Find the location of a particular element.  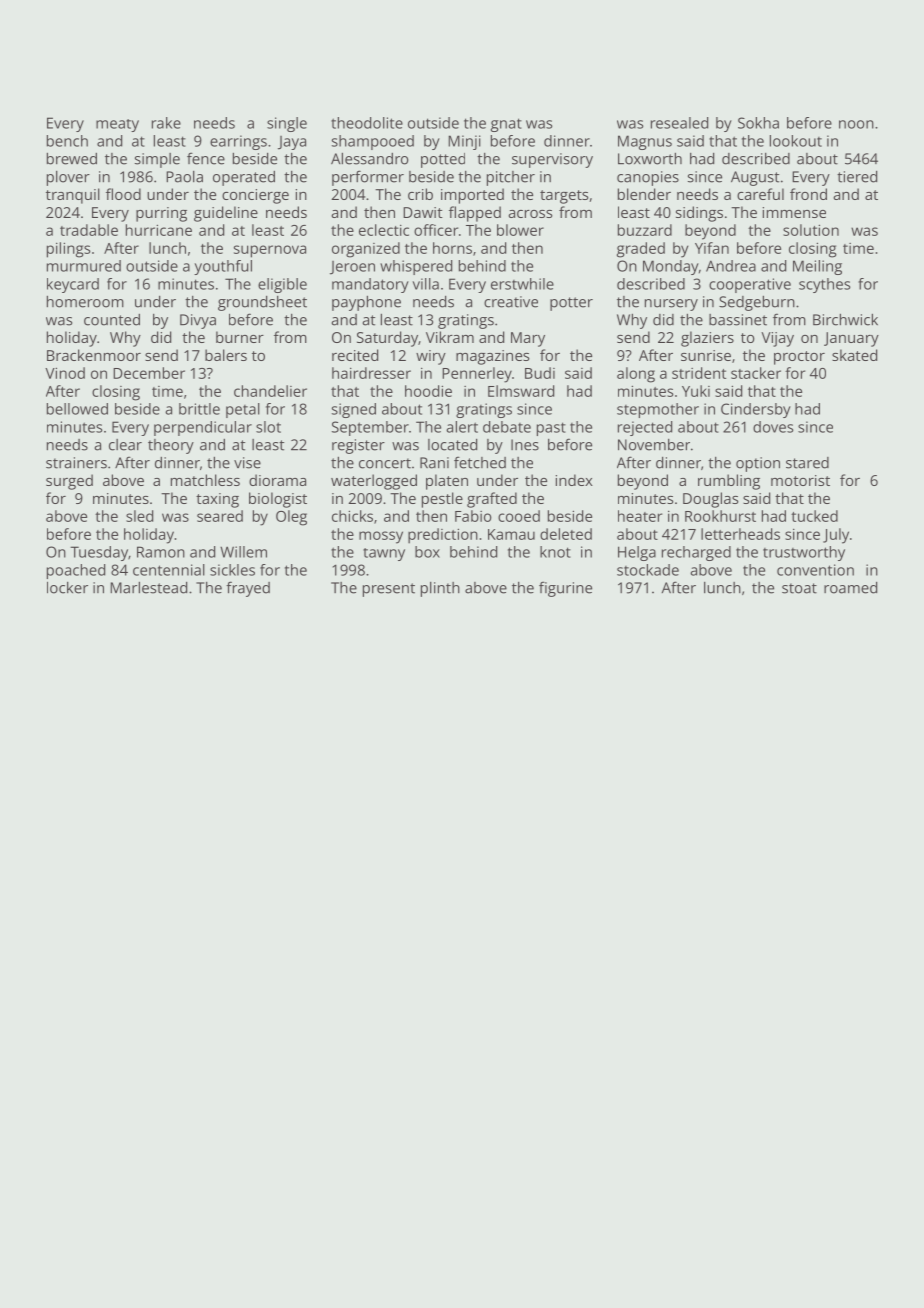

pestle is located at coordinates (442, 500).
